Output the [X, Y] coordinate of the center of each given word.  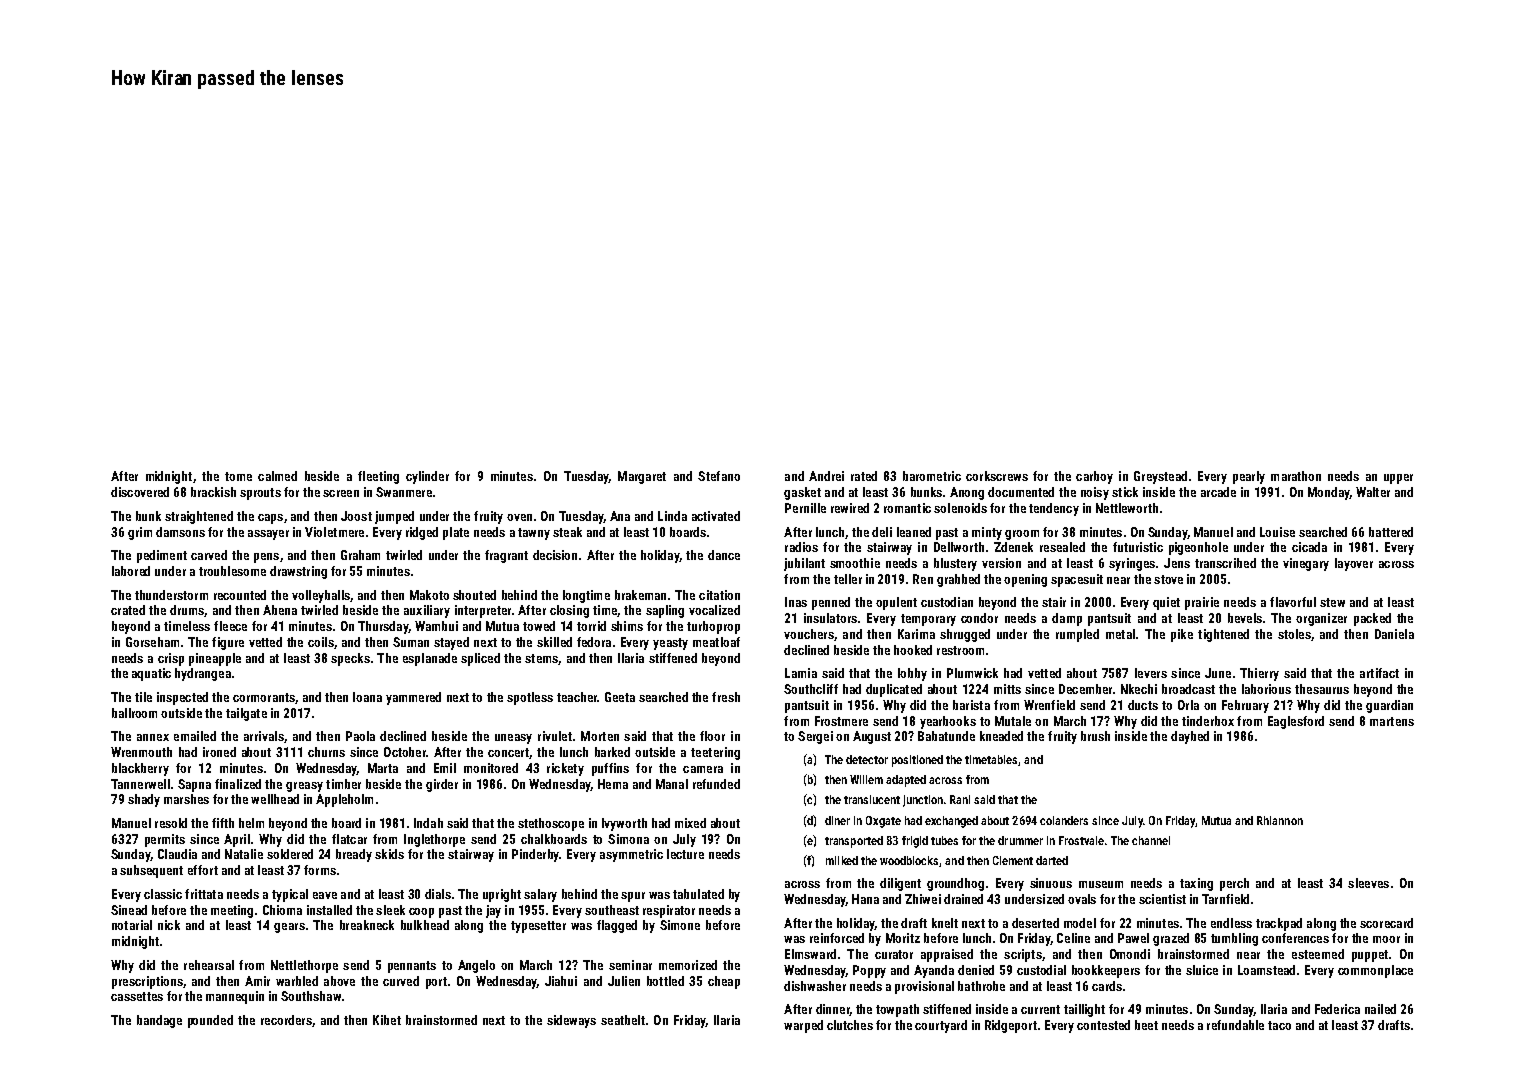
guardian [1389, 706]
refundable [1235, 1025]
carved [209, 555]
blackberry [140, 769]
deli [882, 532]
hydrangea [203, 674]
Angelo [476, 966]
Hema [613, 784]
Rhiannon [1280, 820]
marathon [1296, 476]
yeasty [670, 644]
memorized [688, 965]
